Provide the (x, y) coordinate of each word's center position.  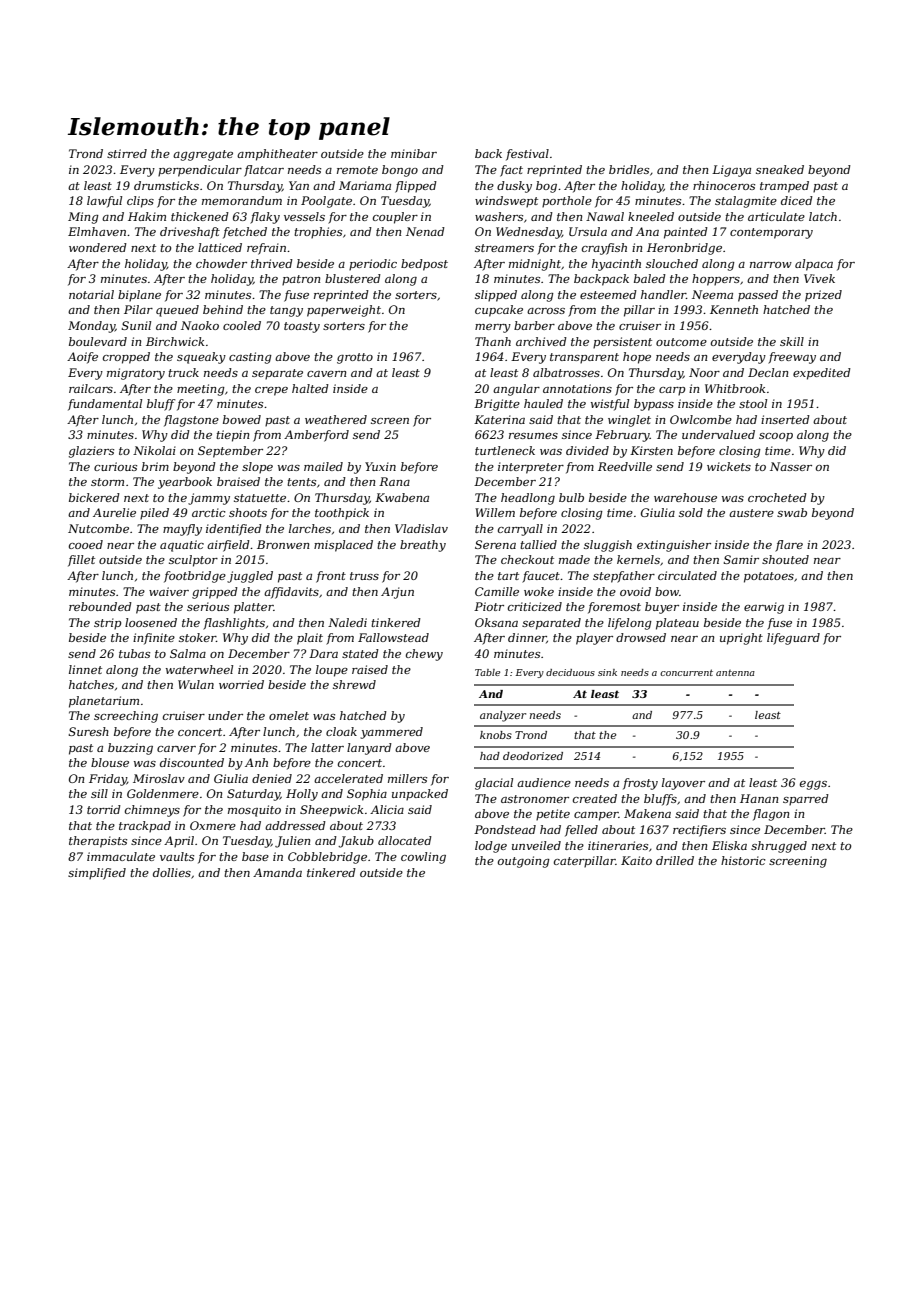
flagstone (191, 421)
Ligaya (731, 171)
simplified (97, 874)
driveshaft (190, 233)
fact (511, 171)
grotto (355, 358)
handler (663, 294)
